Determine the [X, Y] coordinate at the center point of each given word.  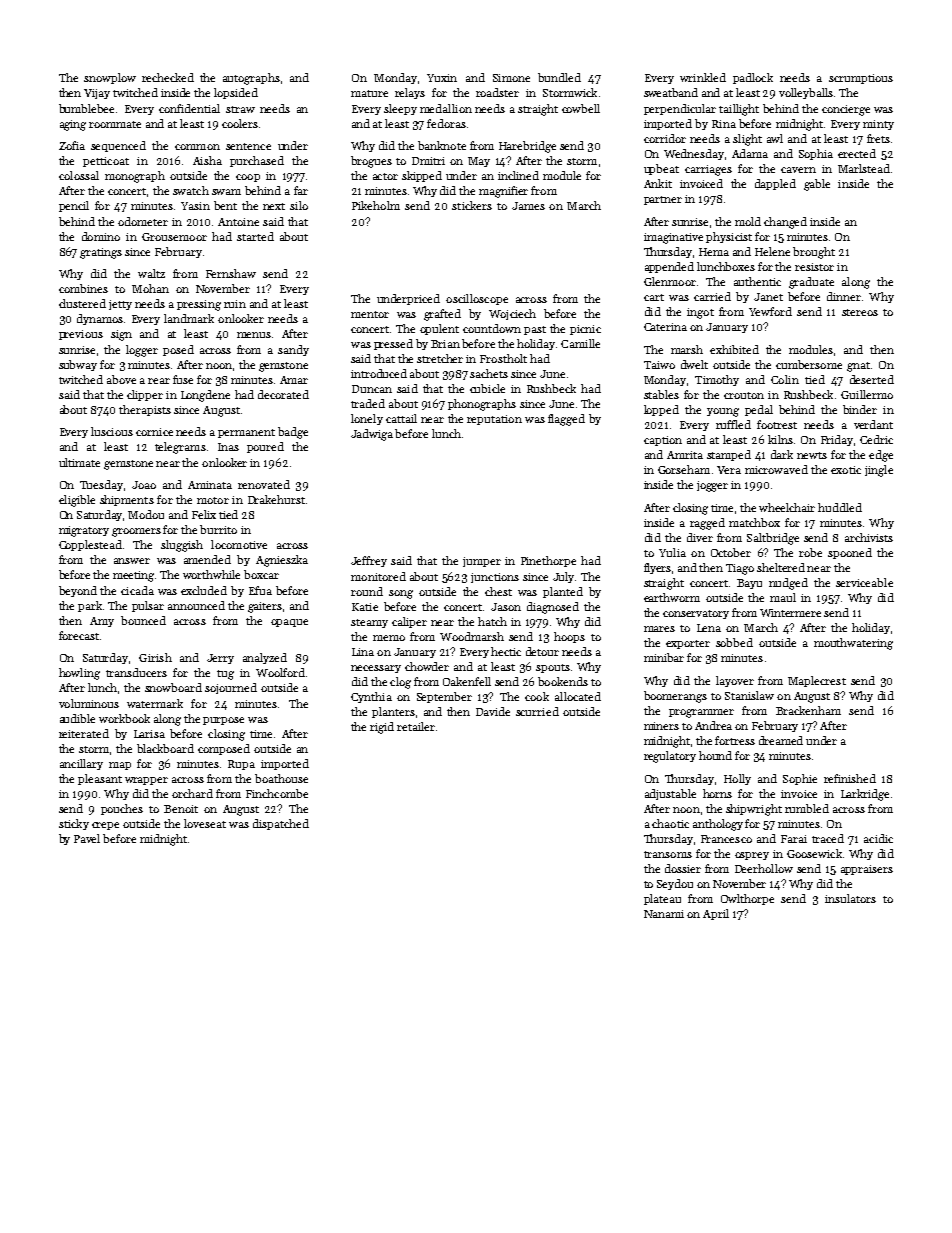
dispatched [281, 824]
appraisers [867, 870]
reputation [494, 420]
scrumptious [861, 79]
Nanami [664, 914]
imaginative [673, 238]
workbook [124, 718]
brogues [371, 162]
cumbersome [809, 364]
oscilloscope [477, 299]
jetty [120, 305]
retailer [416, 726]
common [197, 147]
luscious [112, 431]
